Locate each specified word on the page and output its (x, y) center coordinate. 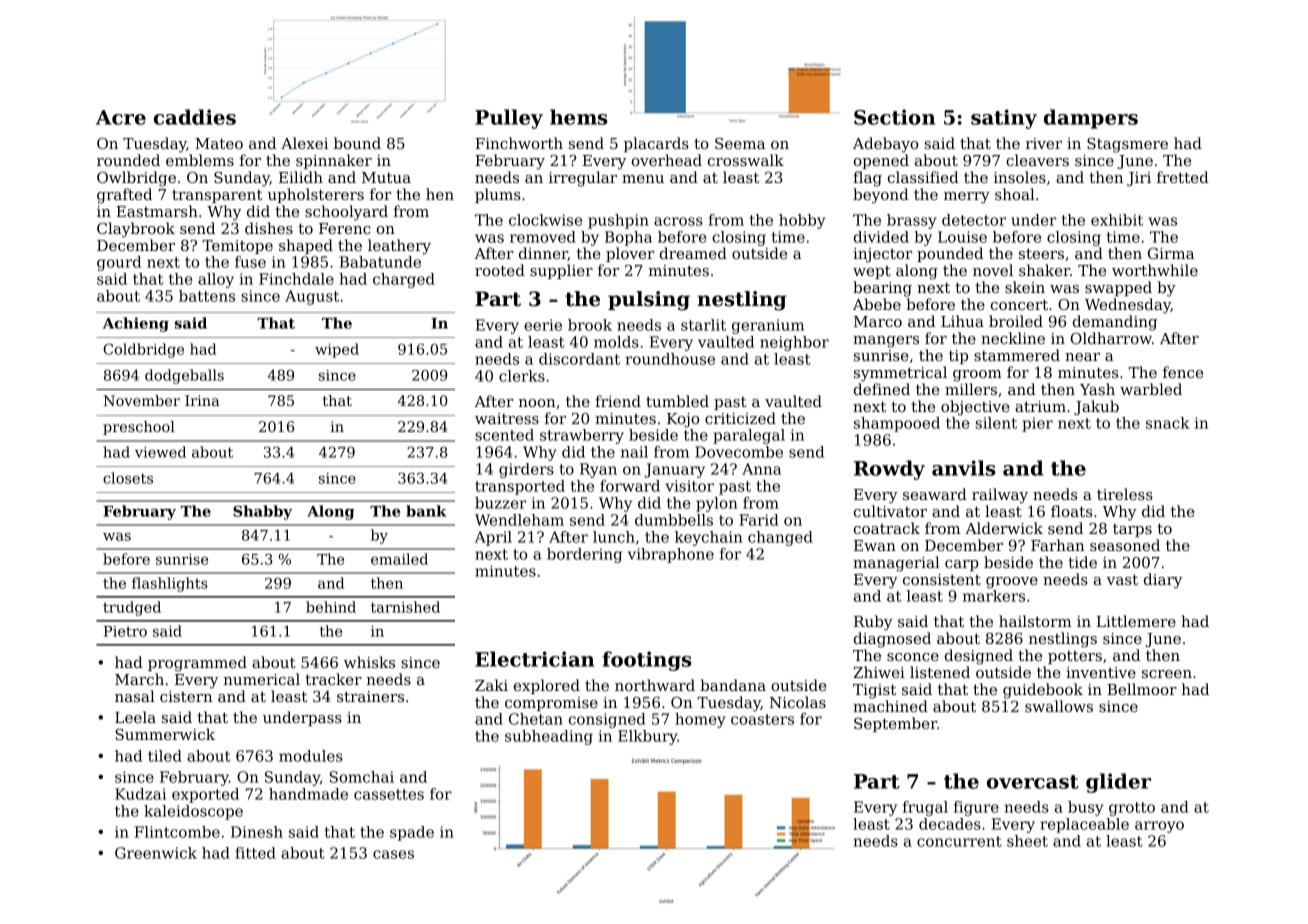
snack (1168, 423)
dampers (1091, 119)
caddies (195, 117)
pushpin (618, 221)
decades (950, 824)
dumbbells (674, 520)
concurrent (959, 841)
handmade (308, 794)
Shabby (262, 512)
